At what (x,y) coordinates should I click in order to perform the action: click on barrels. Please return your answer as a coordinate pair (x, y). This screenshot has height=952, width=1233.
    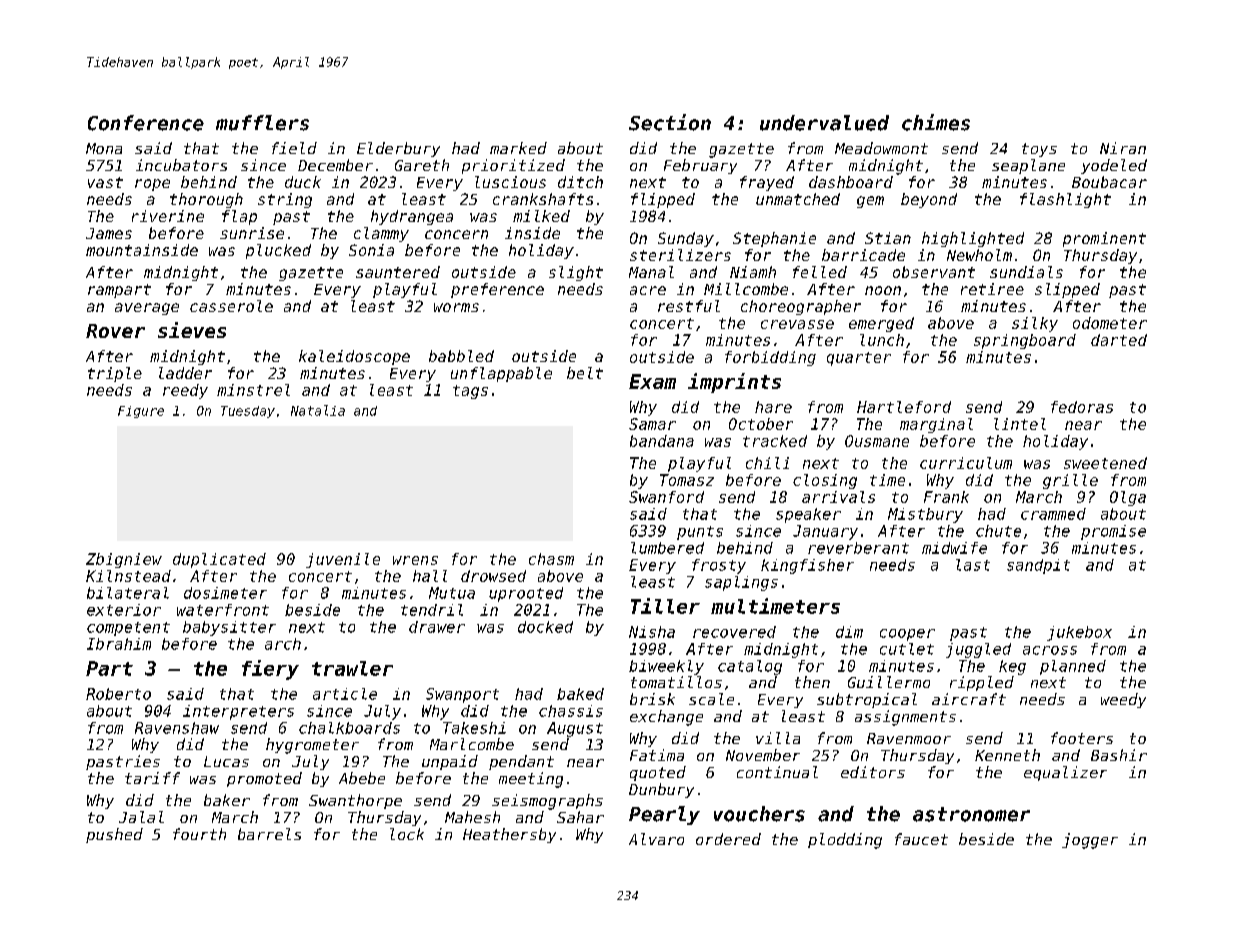
    Looking at the image, I should click on (269, 834).
